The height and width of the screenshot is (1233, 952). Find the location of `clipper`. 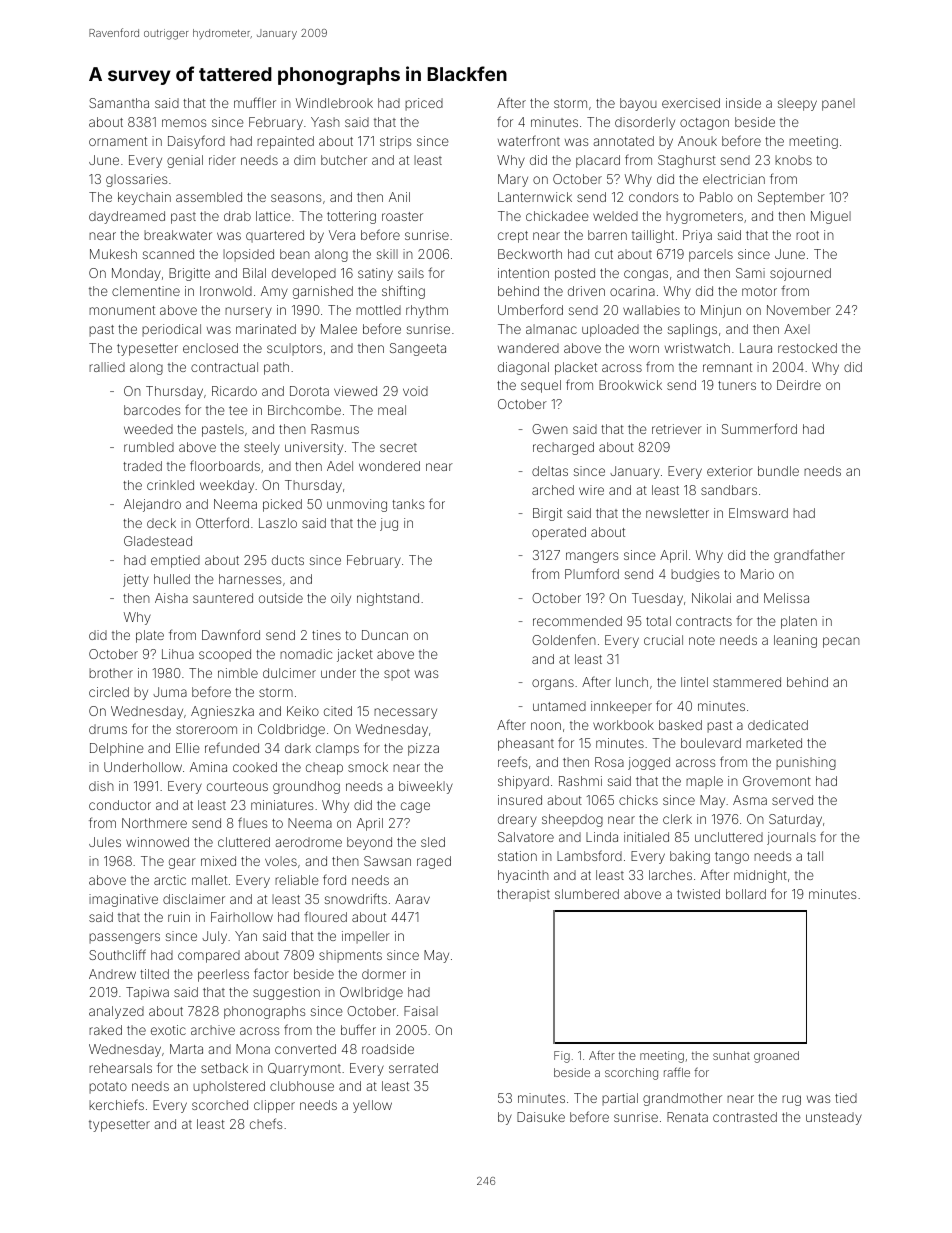

clipper is located at coordinates (274, 1106).
